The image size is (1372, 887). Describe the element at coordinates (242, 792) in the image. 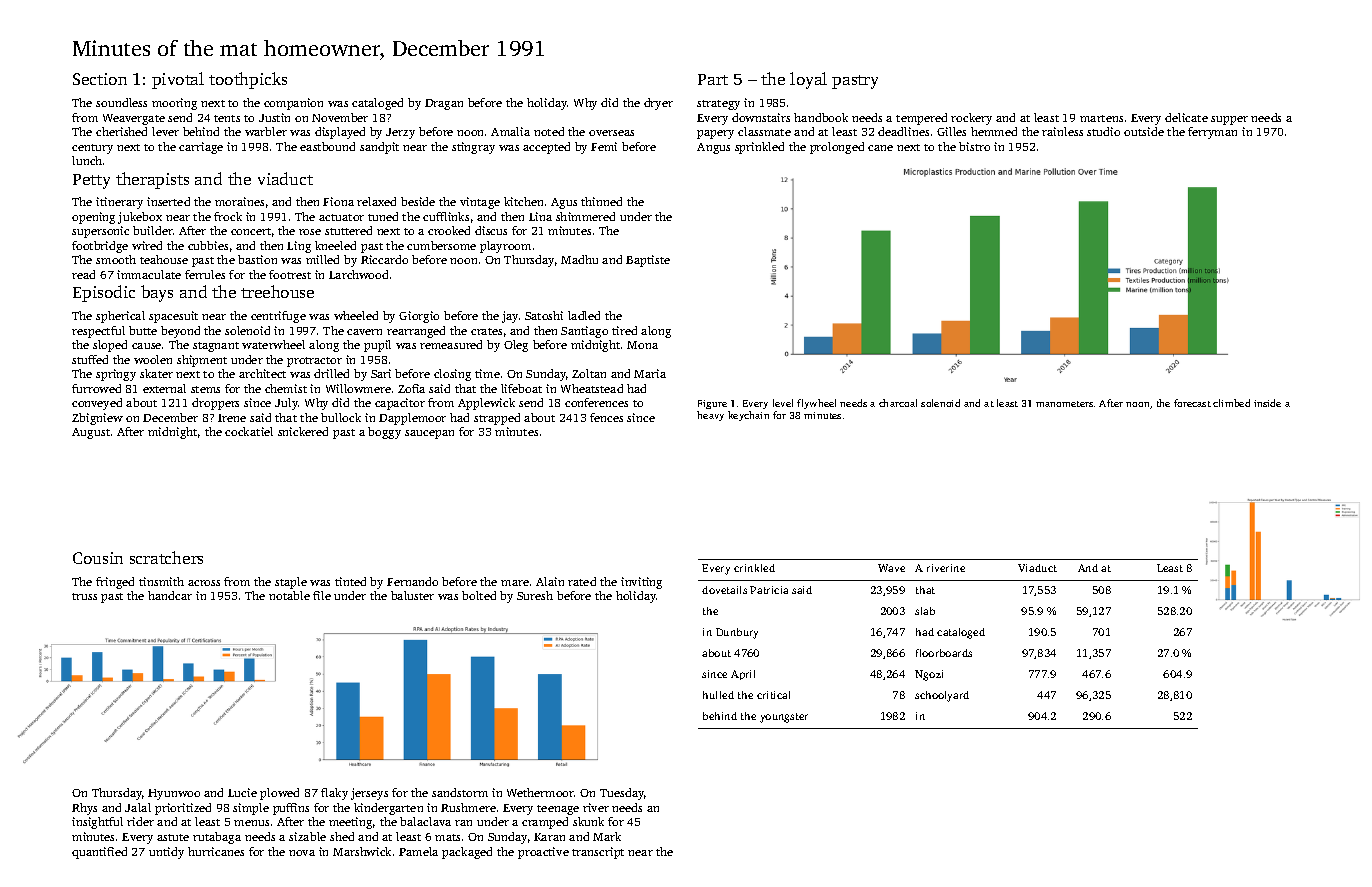

I see `Lucie` at that location.
